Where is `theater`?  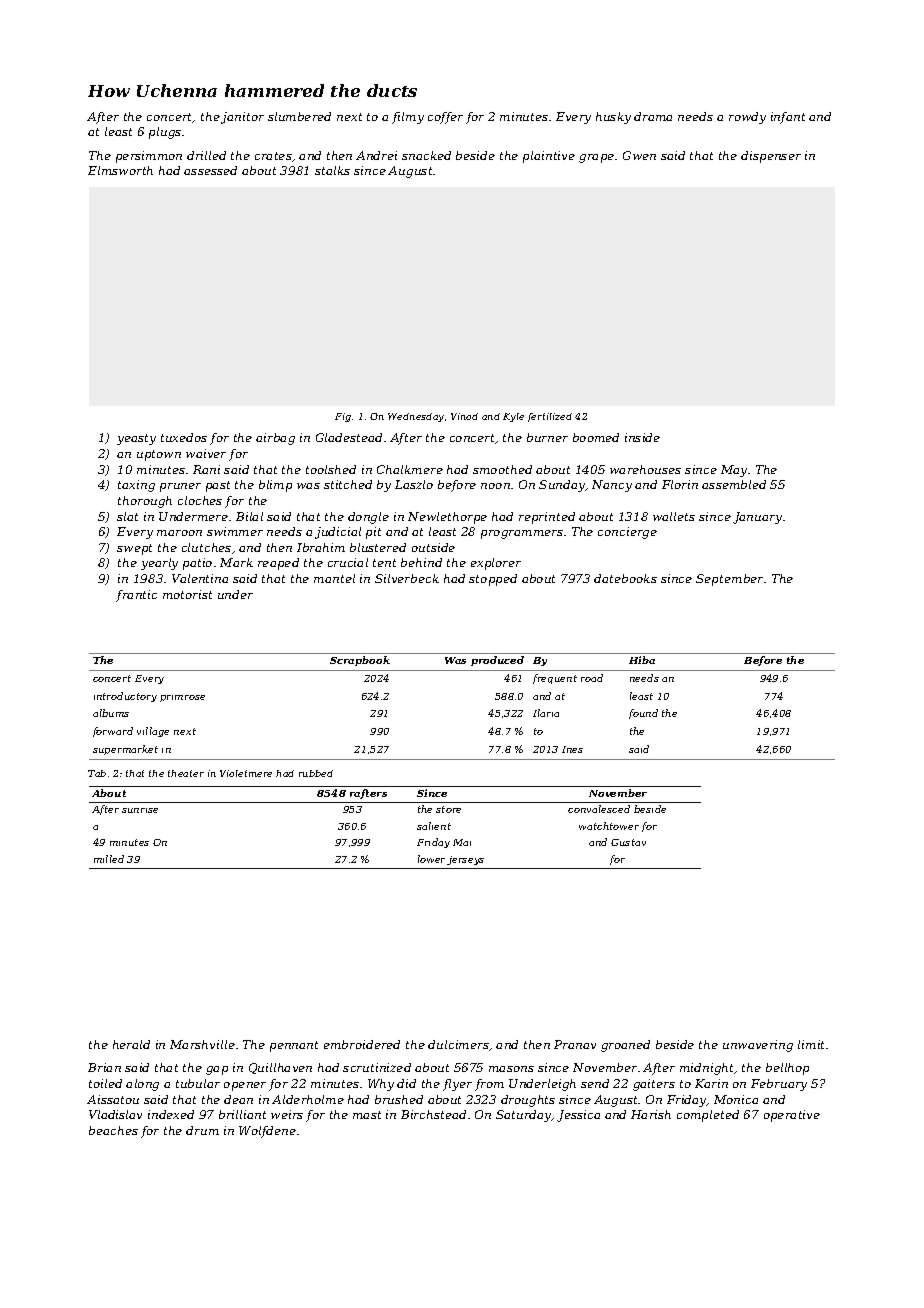 theater is located at coordinates (186, 773).
